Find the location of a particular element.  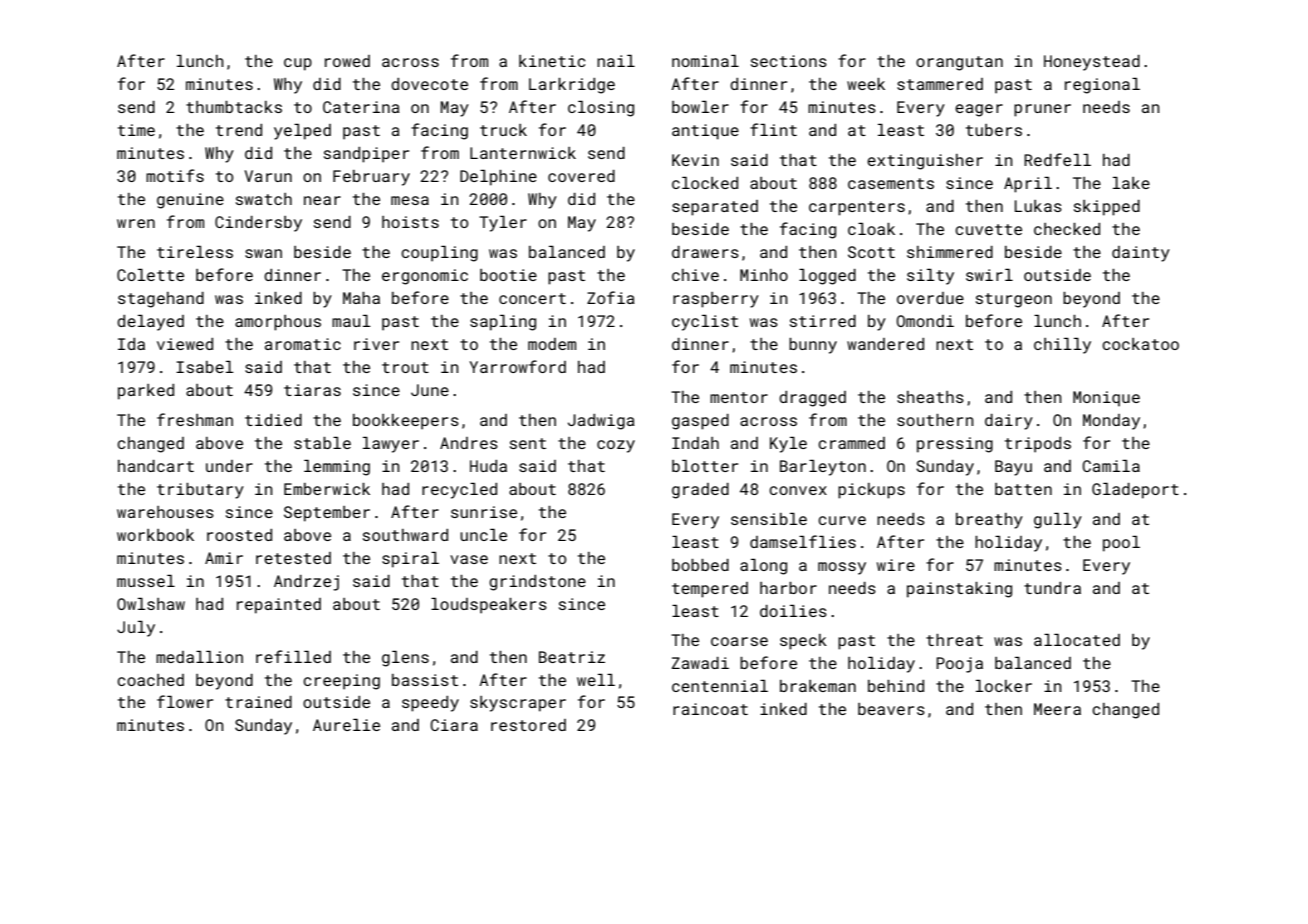

regional is located at coordinates (1102, 86).
